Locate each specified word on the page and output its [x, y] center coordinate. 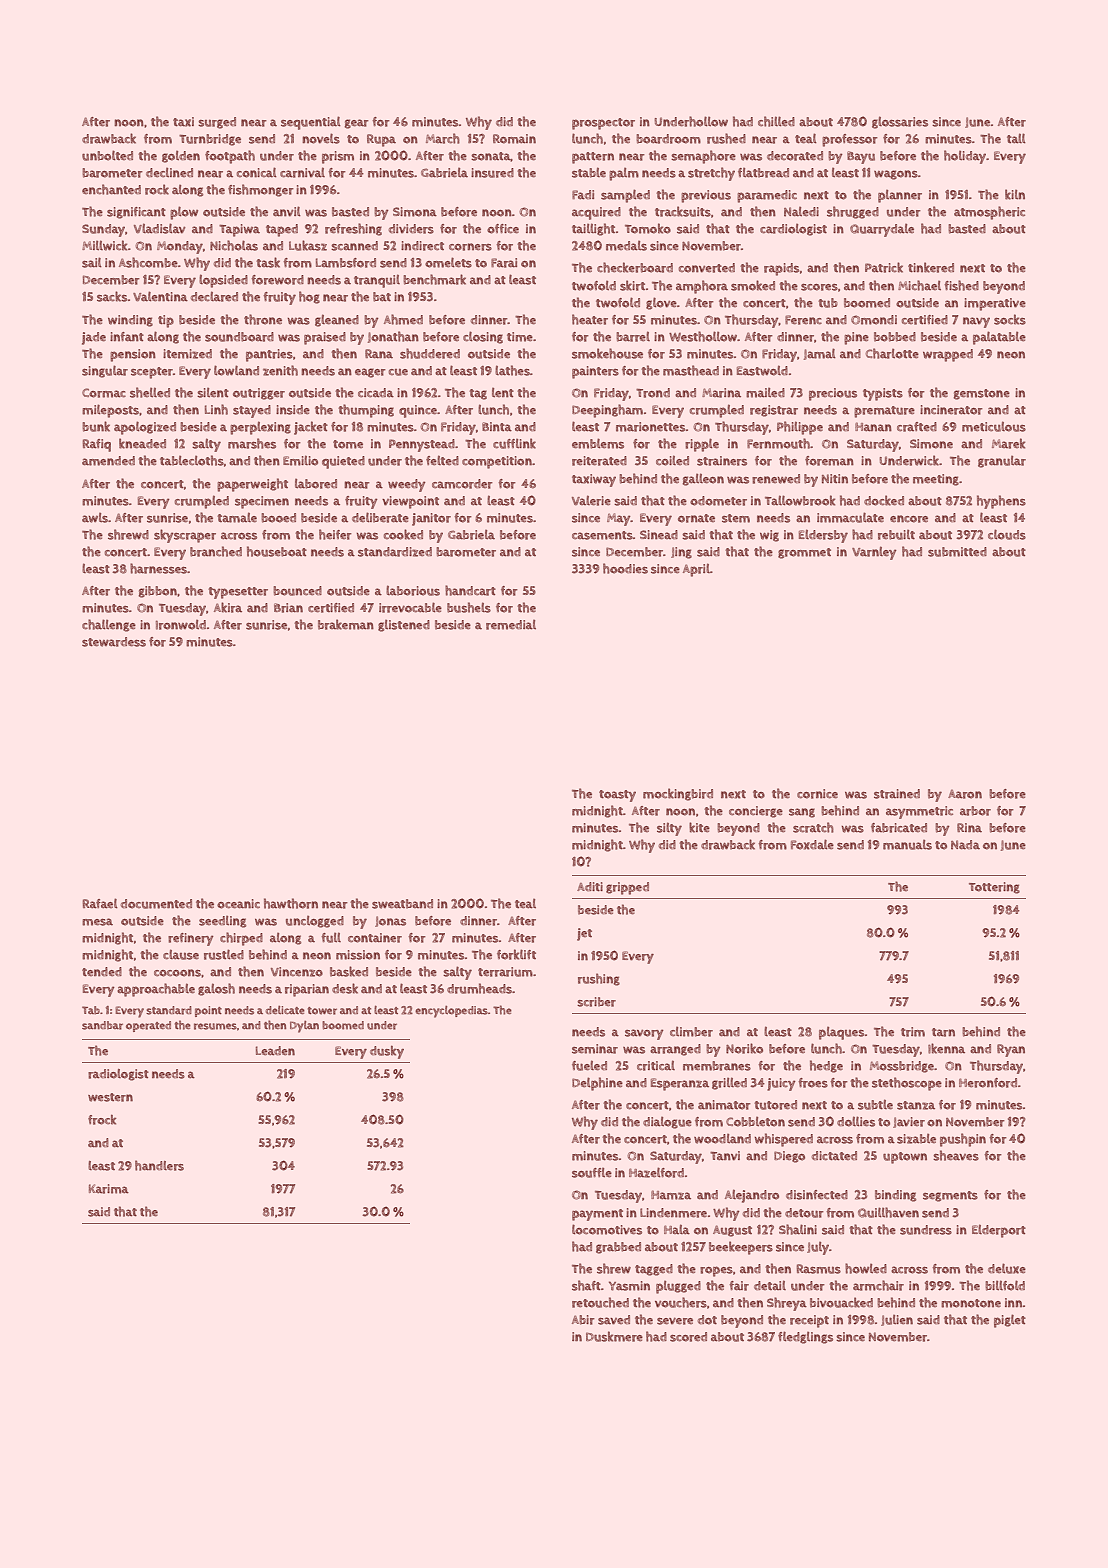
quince [418, 411]
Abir [583, 1320]
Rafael [100, 903]
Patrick [884, 267]
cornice [817, 794]
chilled [776, 121]
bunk [96, 426]
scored [688, 1337]
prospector [603, 124]
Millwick [104, 245]
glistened [404, 626]
